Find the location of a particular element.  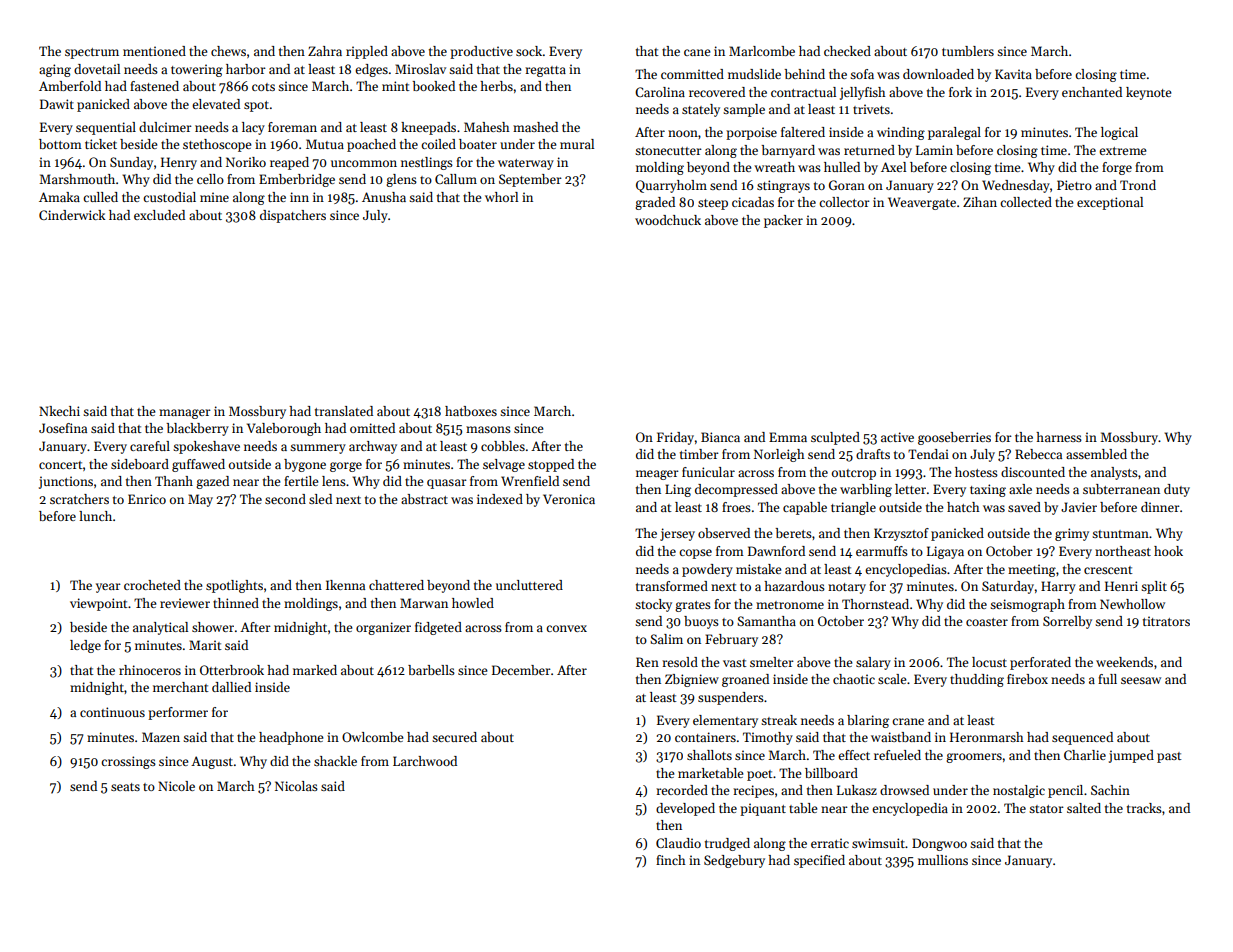

Kavita is located at coordinates (1013, 74).
